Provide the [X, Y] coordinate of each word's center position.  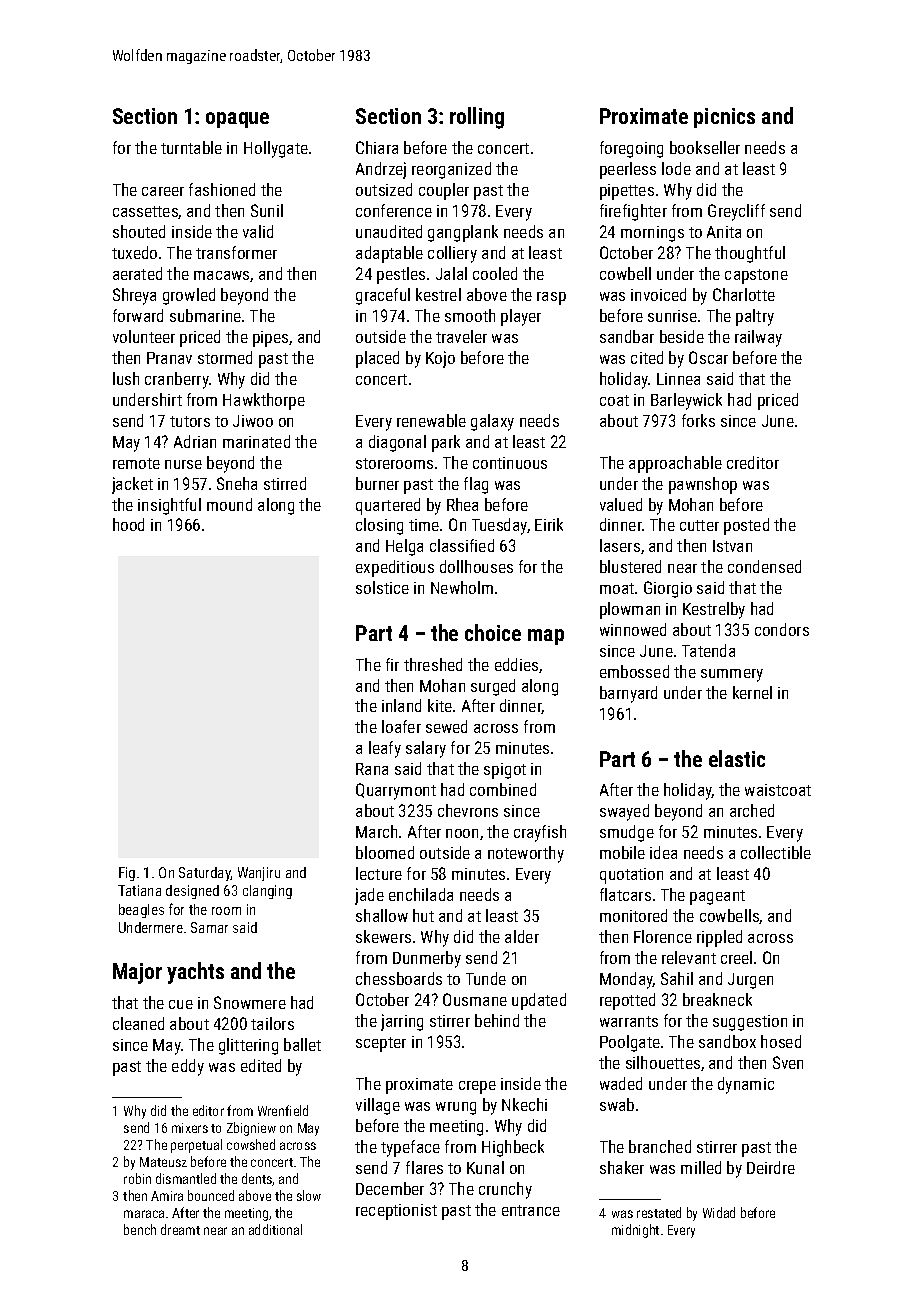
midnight [635, 1231]
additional [275, 1229]
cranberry [177, 380]
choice [493, 632]
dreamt [180, 1229]
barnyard [628, 694]
